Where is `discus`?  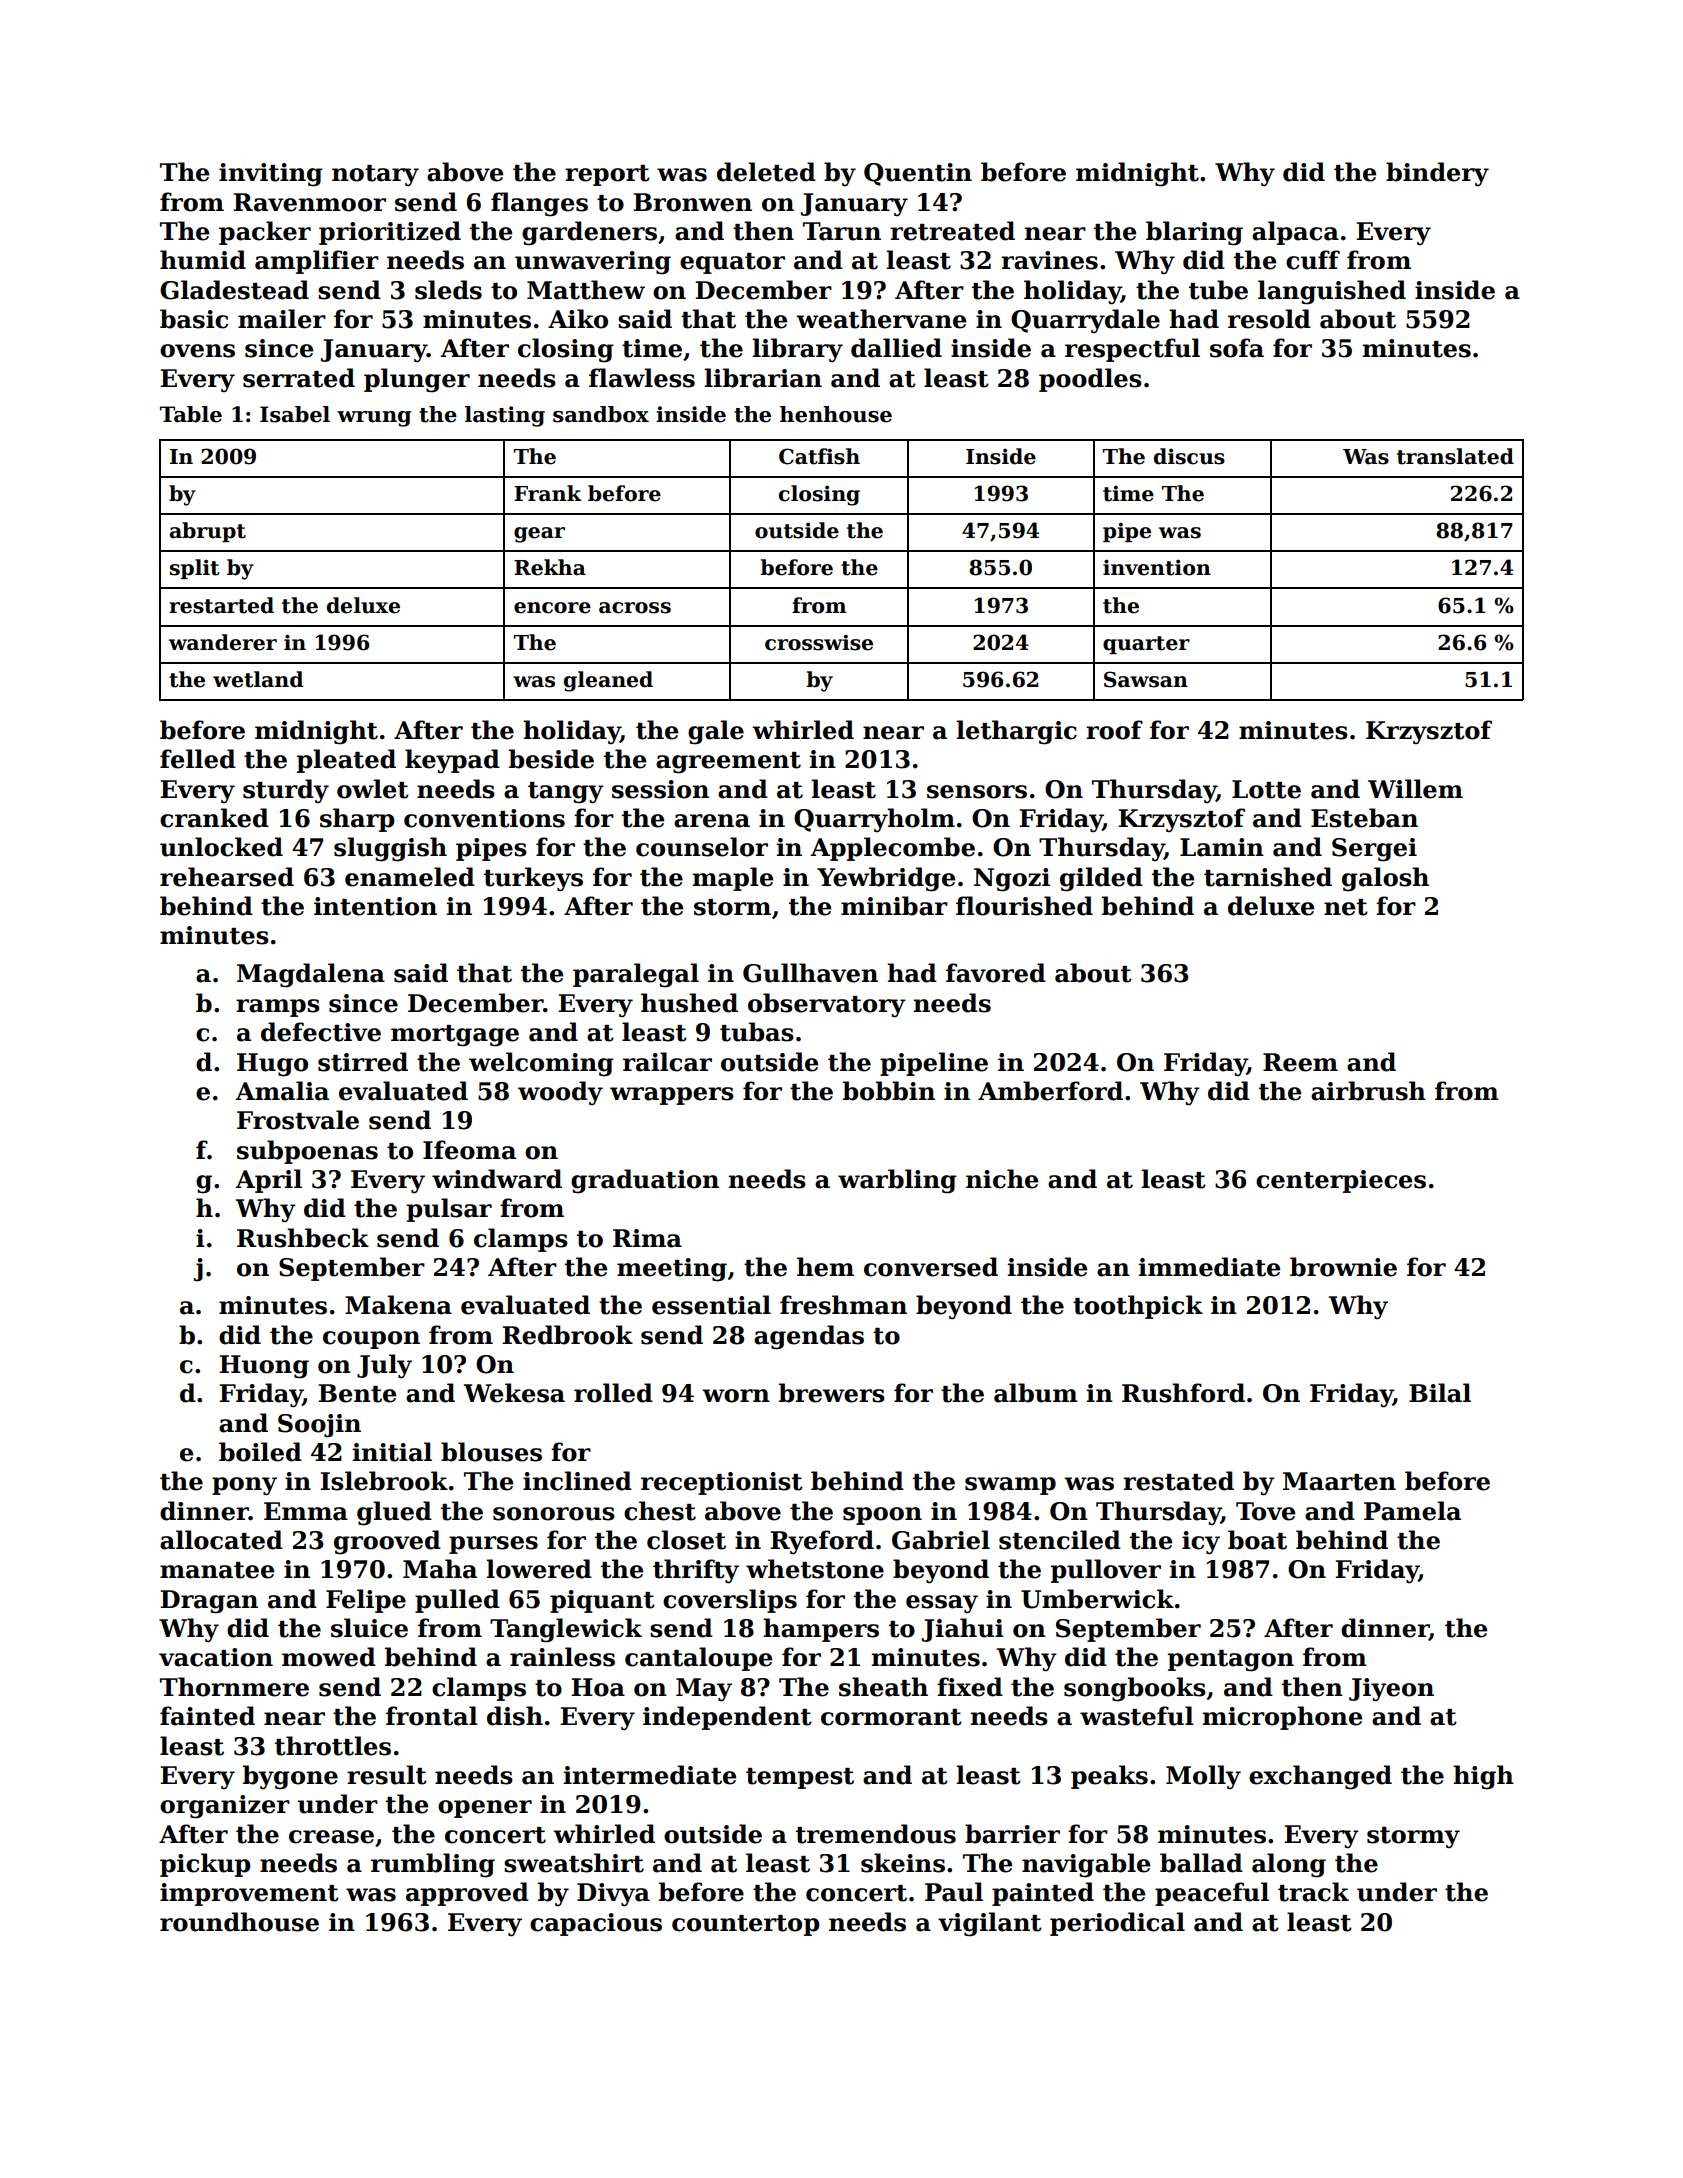
discus is located at coordinates (1189, 456).
